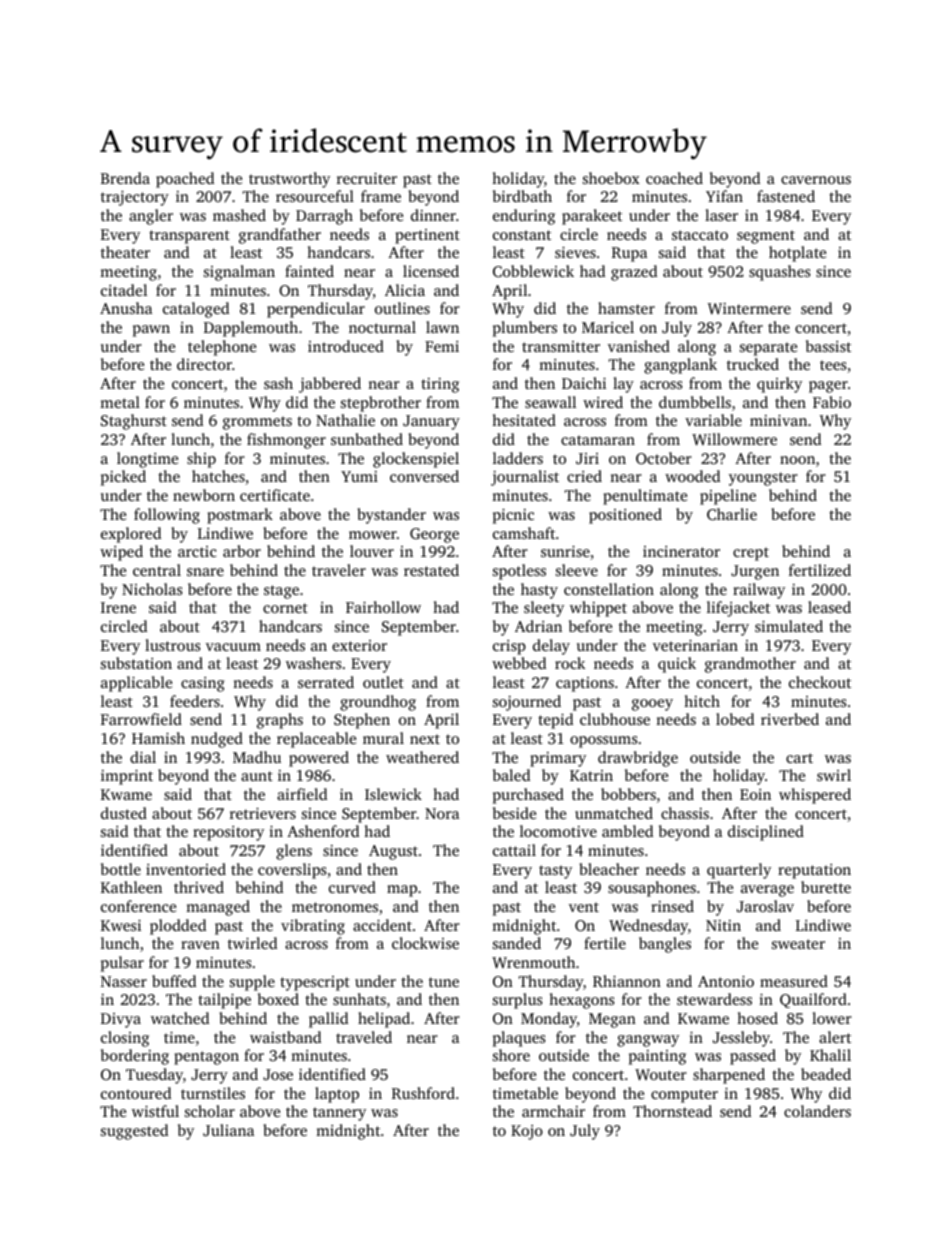 This screenshot has width=952, height=1233. I want to click on constant, so click(522, 235).
